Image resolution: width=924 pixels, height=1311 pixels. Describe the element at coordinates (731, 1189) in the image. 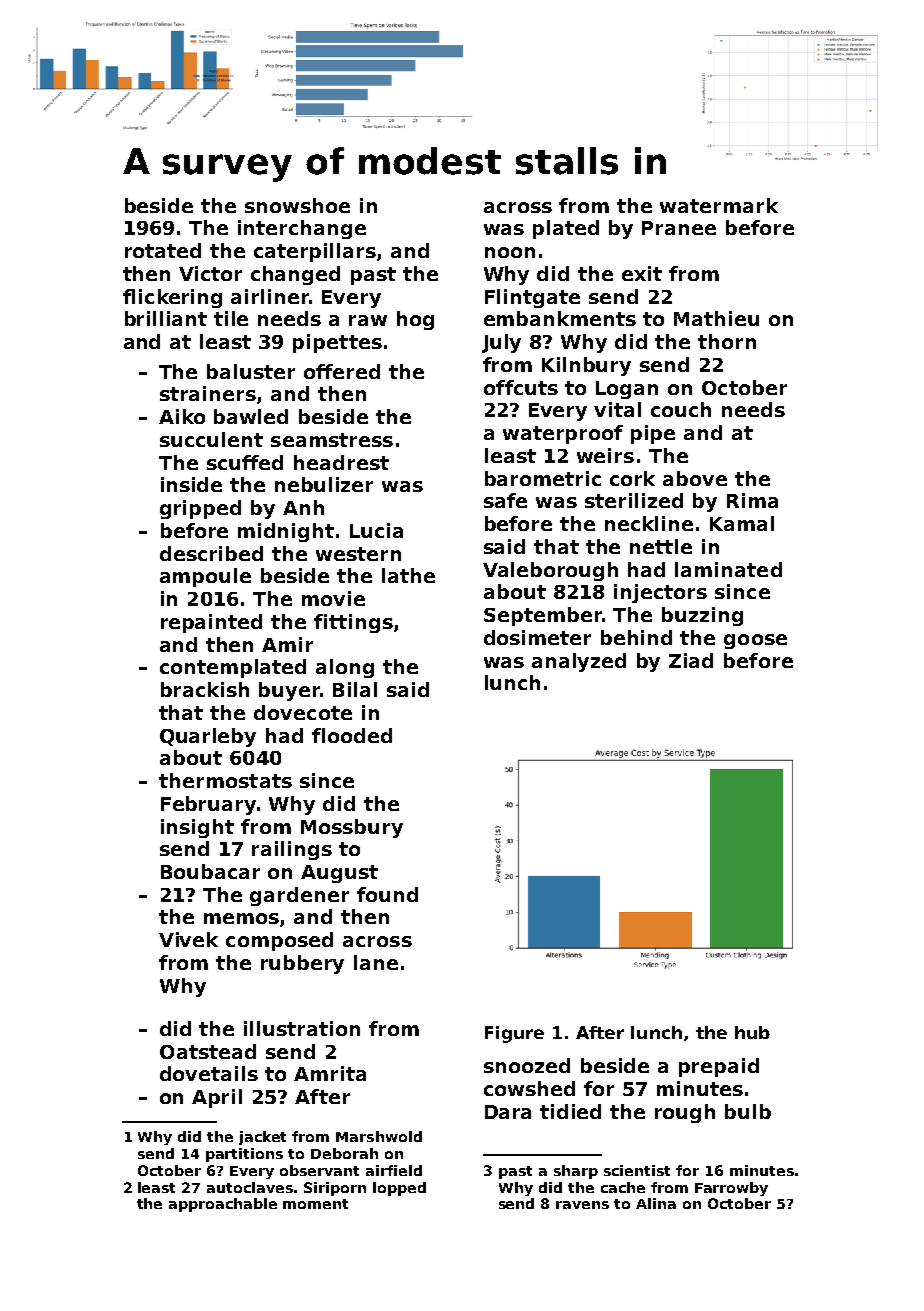

I see `Farrowby` at that location.
